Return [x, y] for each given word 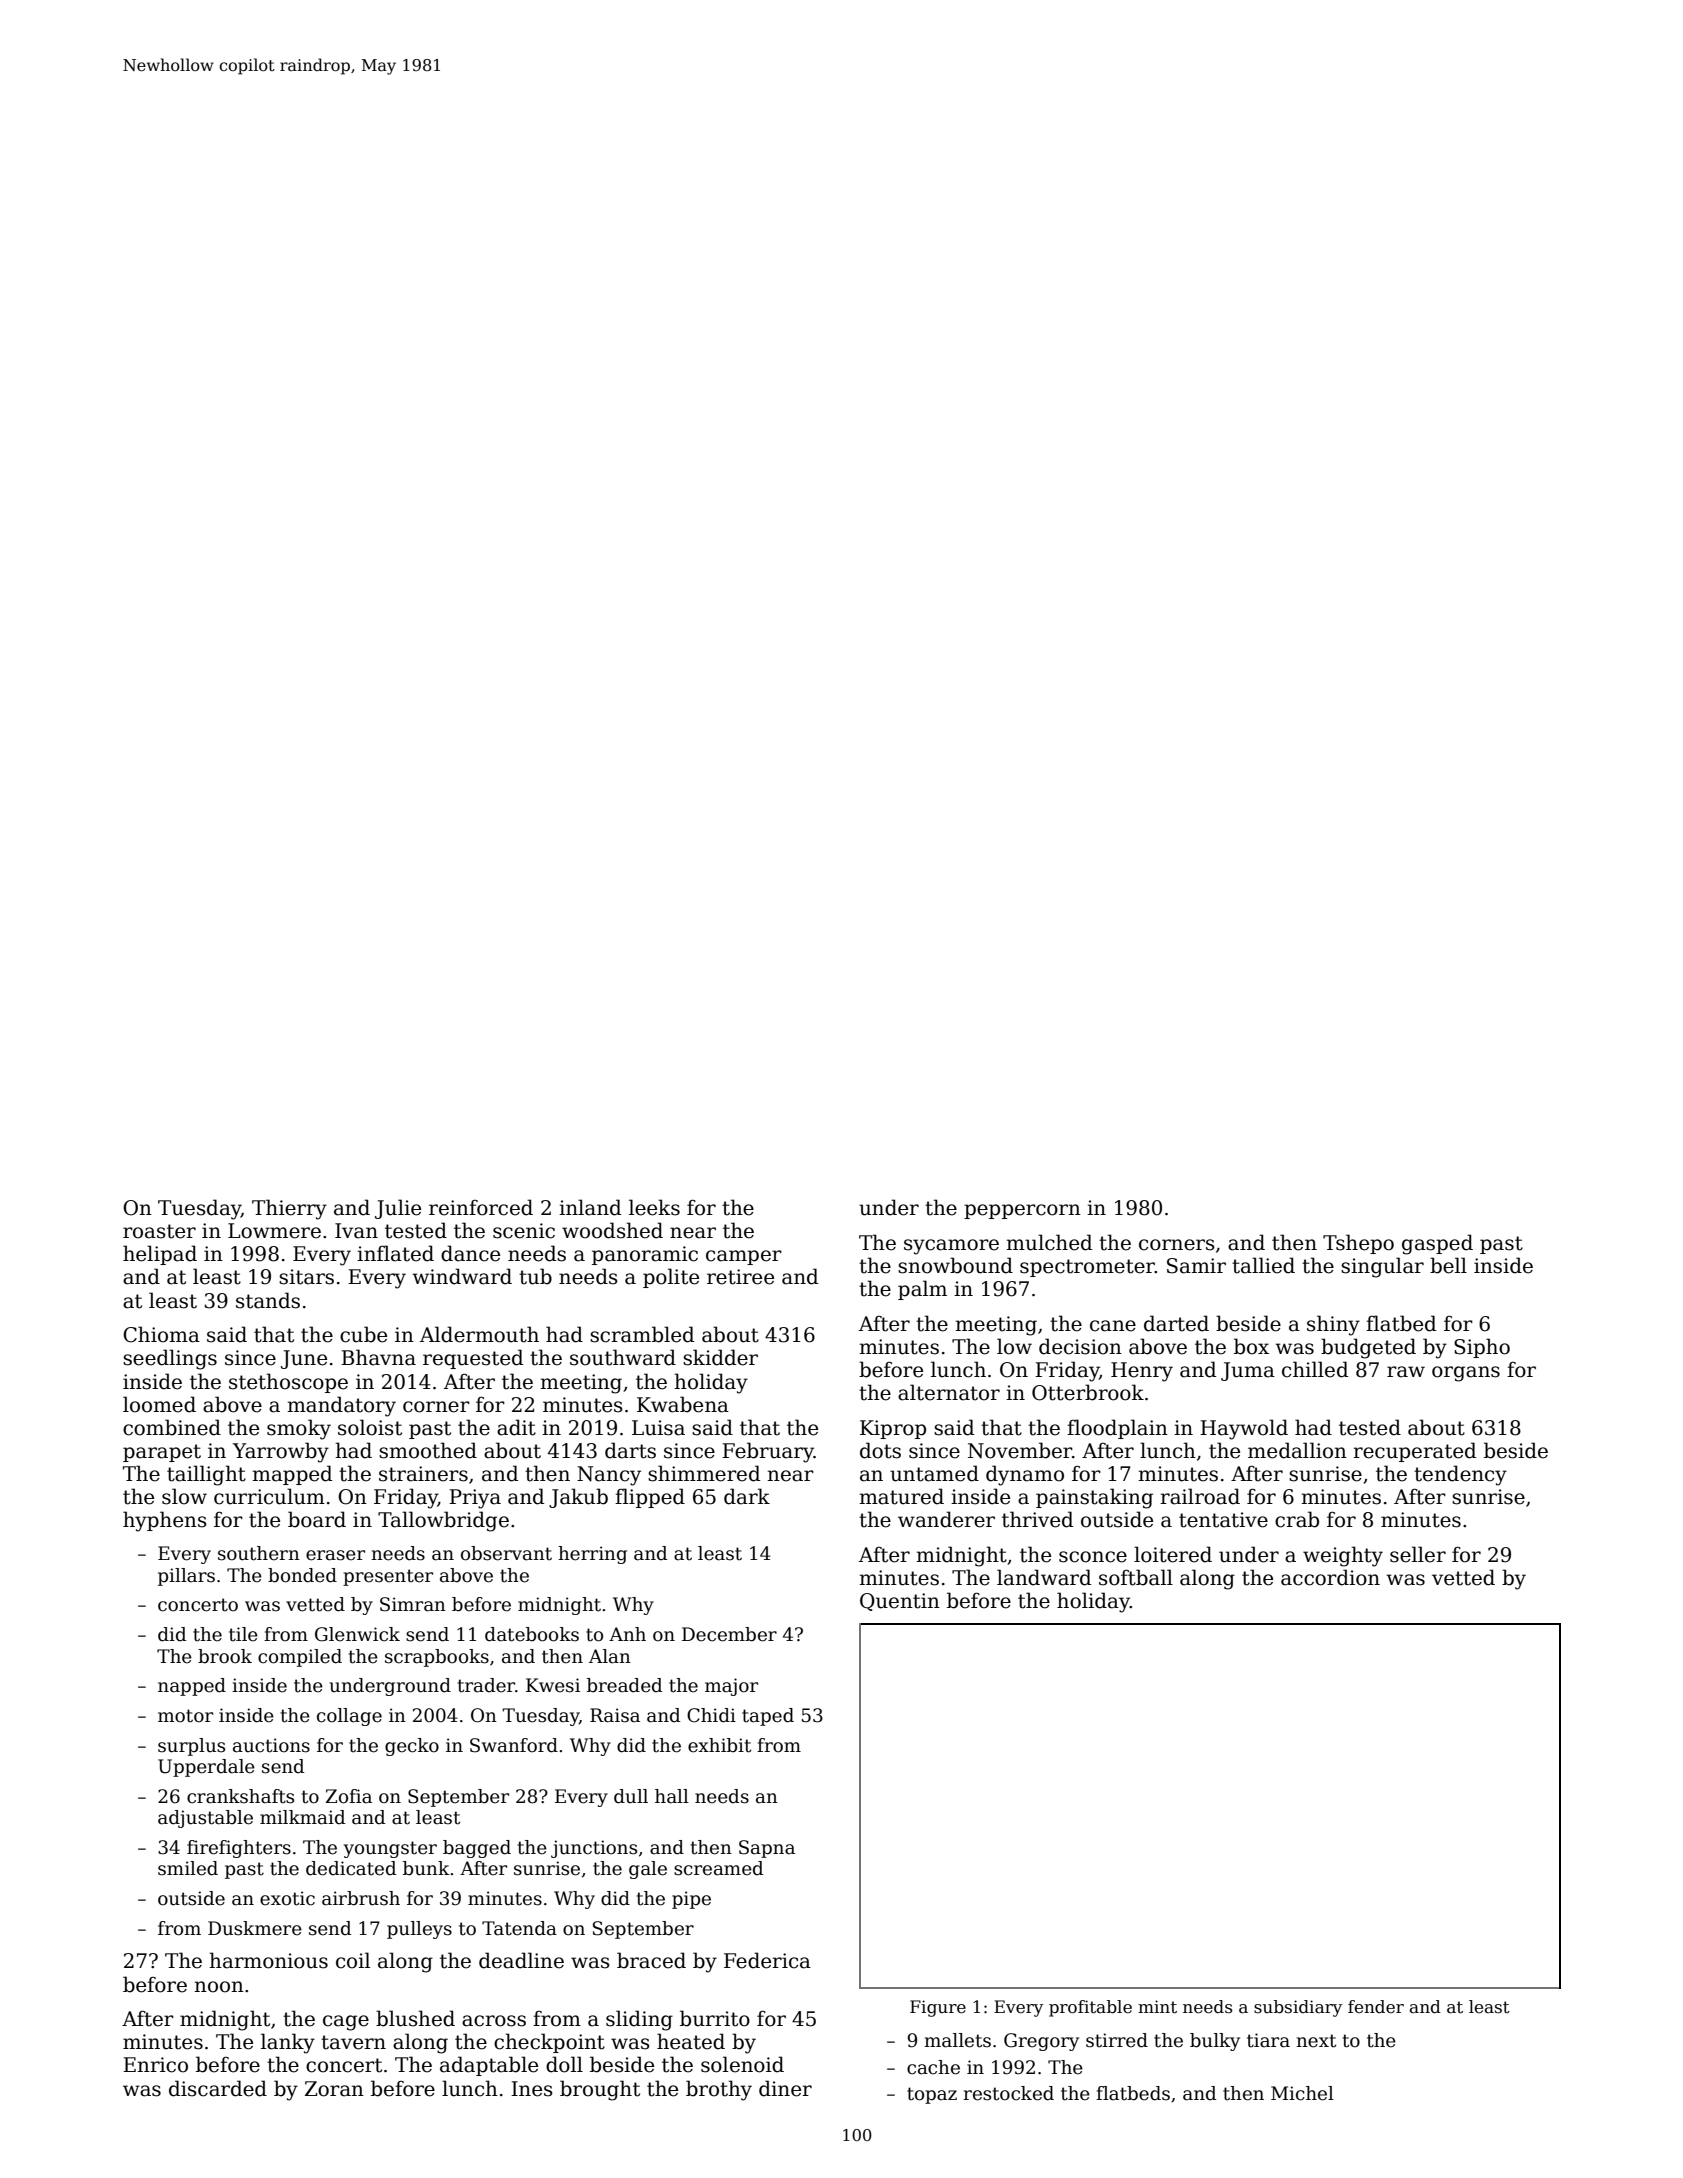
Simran [413, 1604]
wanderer [946, 1519]
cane [1113, 1326]
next [1316, 2041]
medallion [1297, 1450]
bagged [477, 1849]
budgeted [1368, 1348]
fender [1376, 2007]
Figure [938, 2008]
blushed [415, 2018]
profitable [1090, 2008]
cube [363, 1334]
